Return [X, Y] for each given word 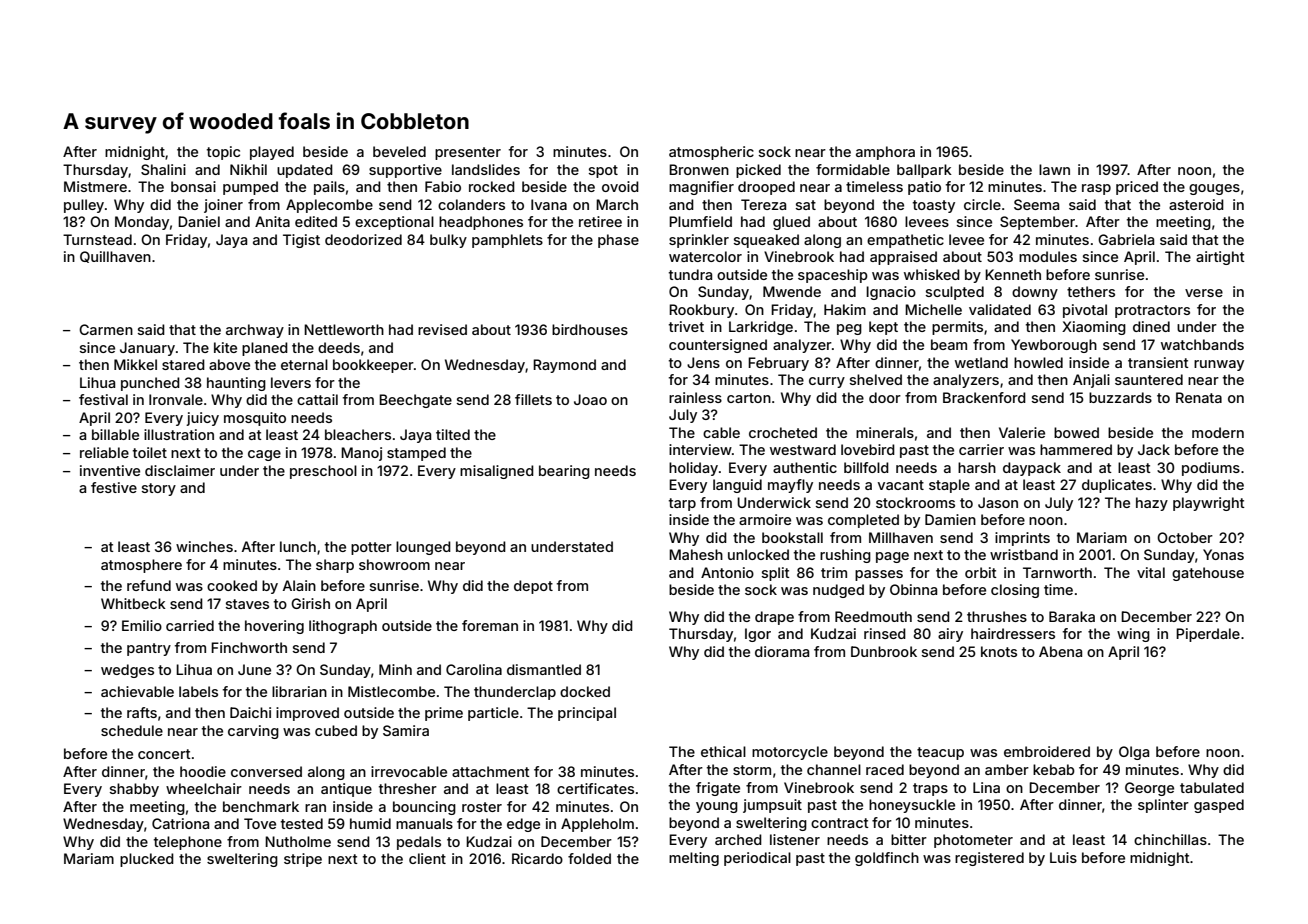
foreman [490, 625]
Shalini [163, 169]
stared [183, 364]
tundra [690, 274]
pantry [149, 649]
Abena [1060, 651]
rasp [1096, 189]
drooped [766, 188]
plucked [147, 860]
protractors [1152, 311]
